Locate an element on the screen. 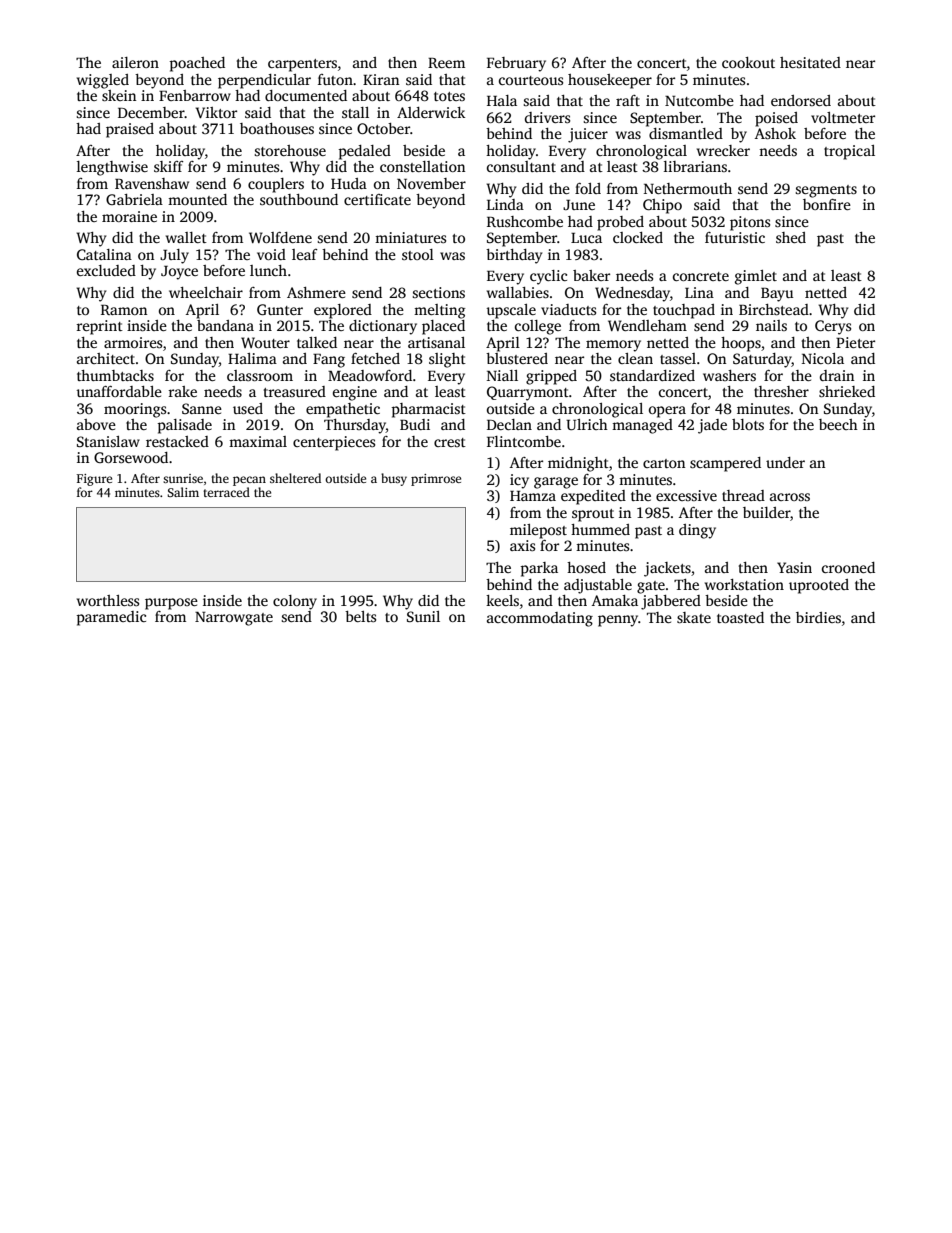 This screenshot has width=952, height=1233. stool is located at coordinates (418, 254).
